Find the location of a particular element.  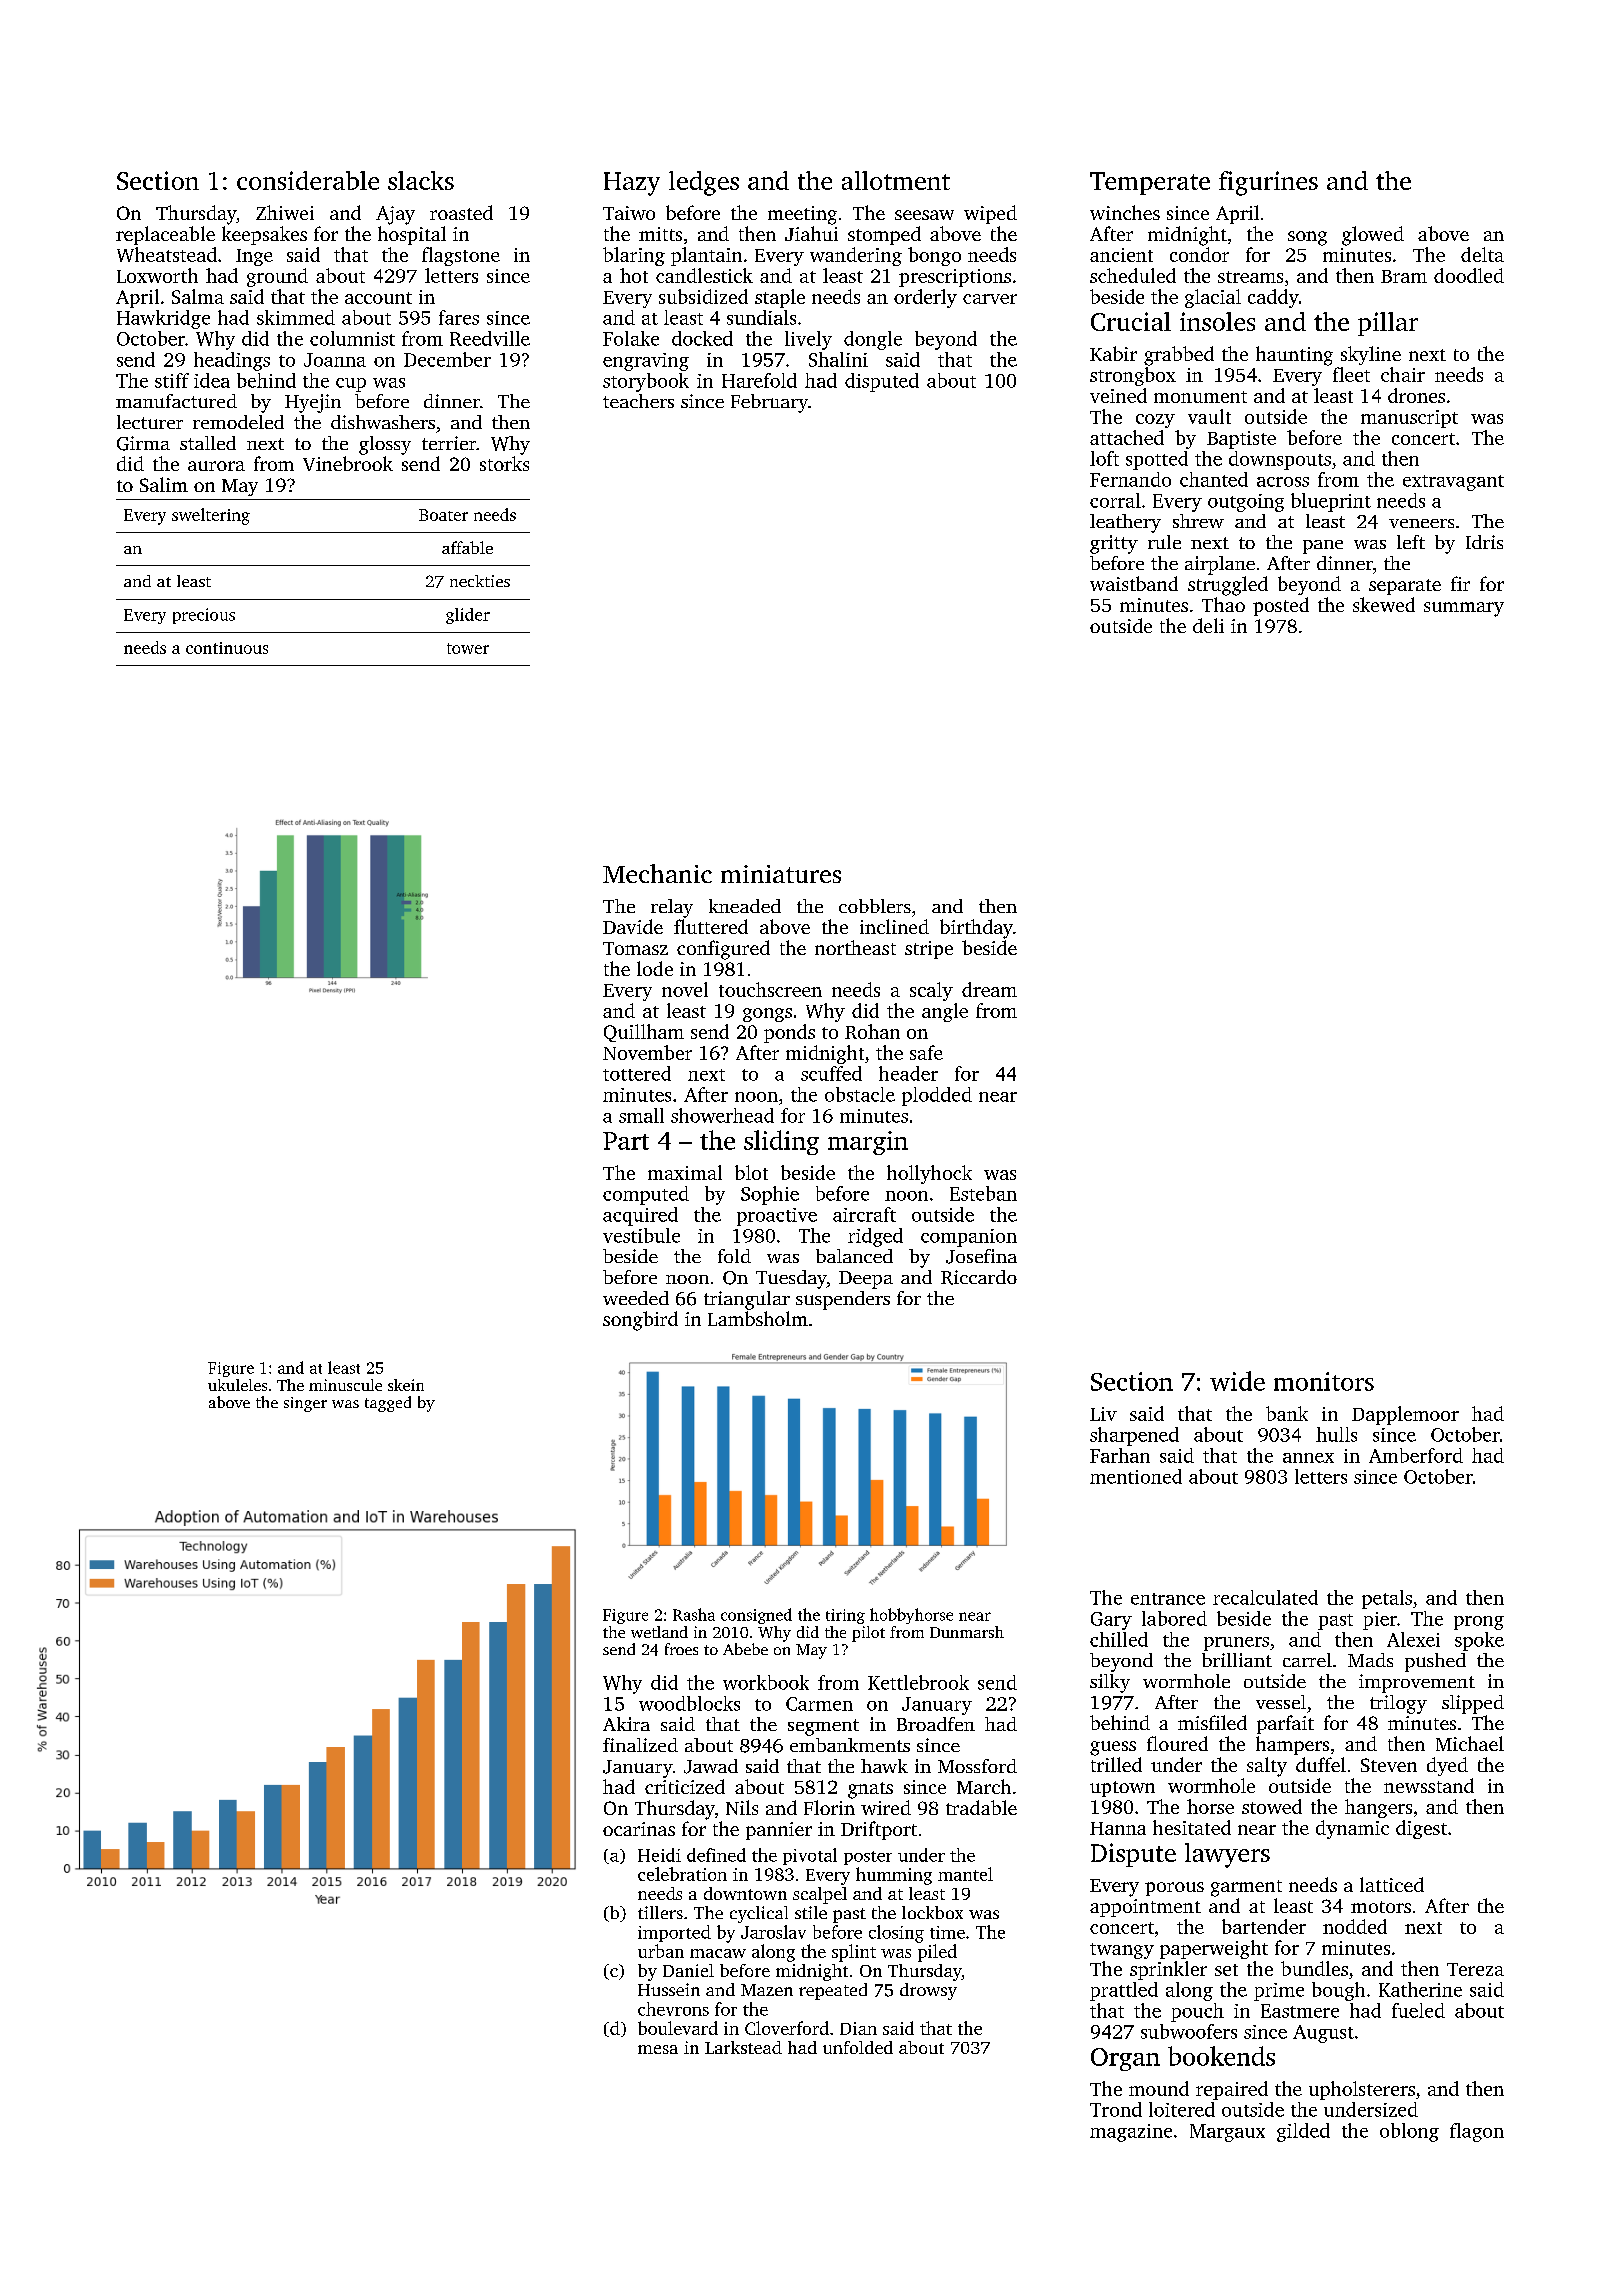

mesa is located at coordinates (658, 2049).
